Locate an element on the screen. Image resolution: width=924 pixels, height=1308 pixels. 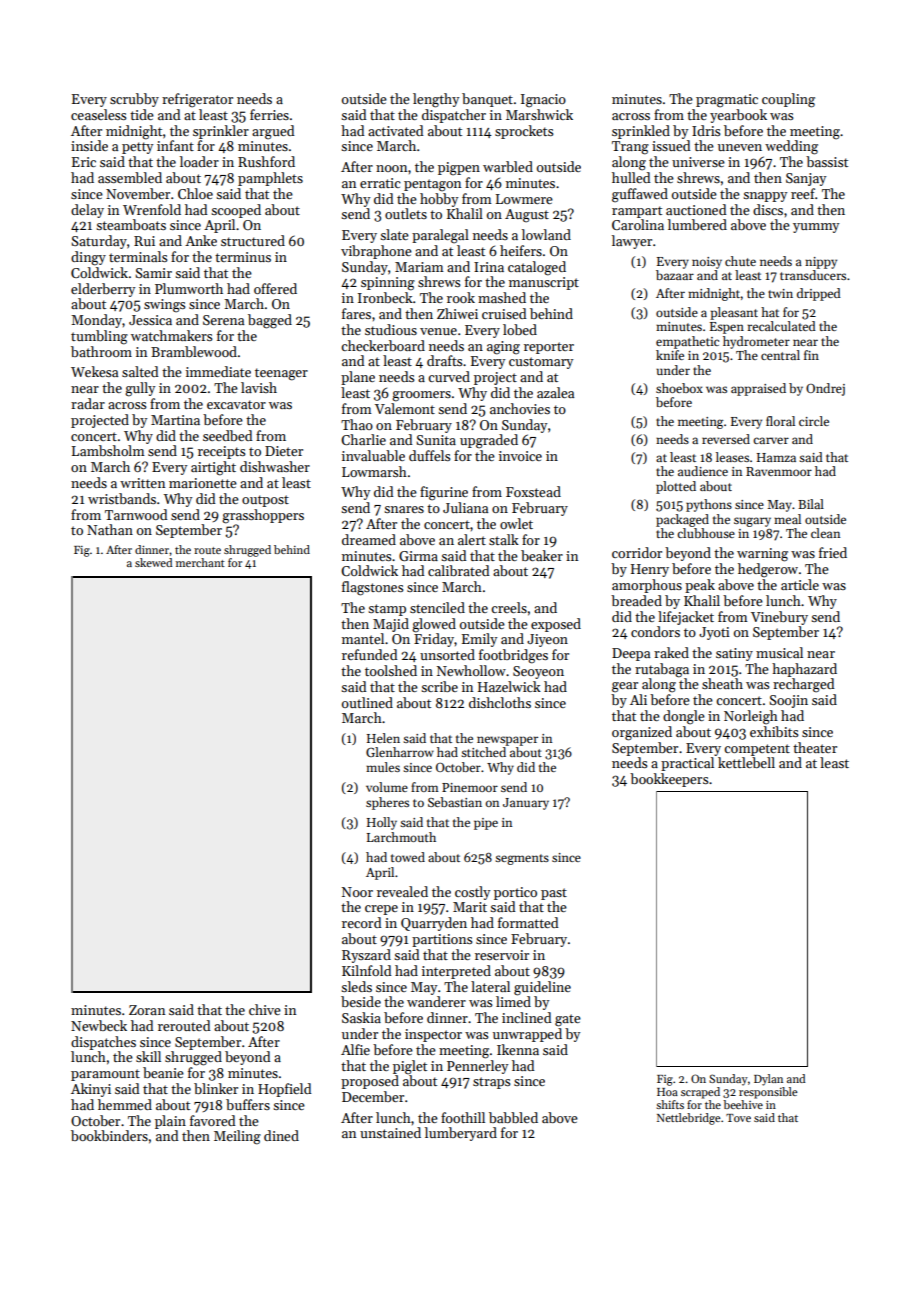
December is located at coordinates (373, 1096).
